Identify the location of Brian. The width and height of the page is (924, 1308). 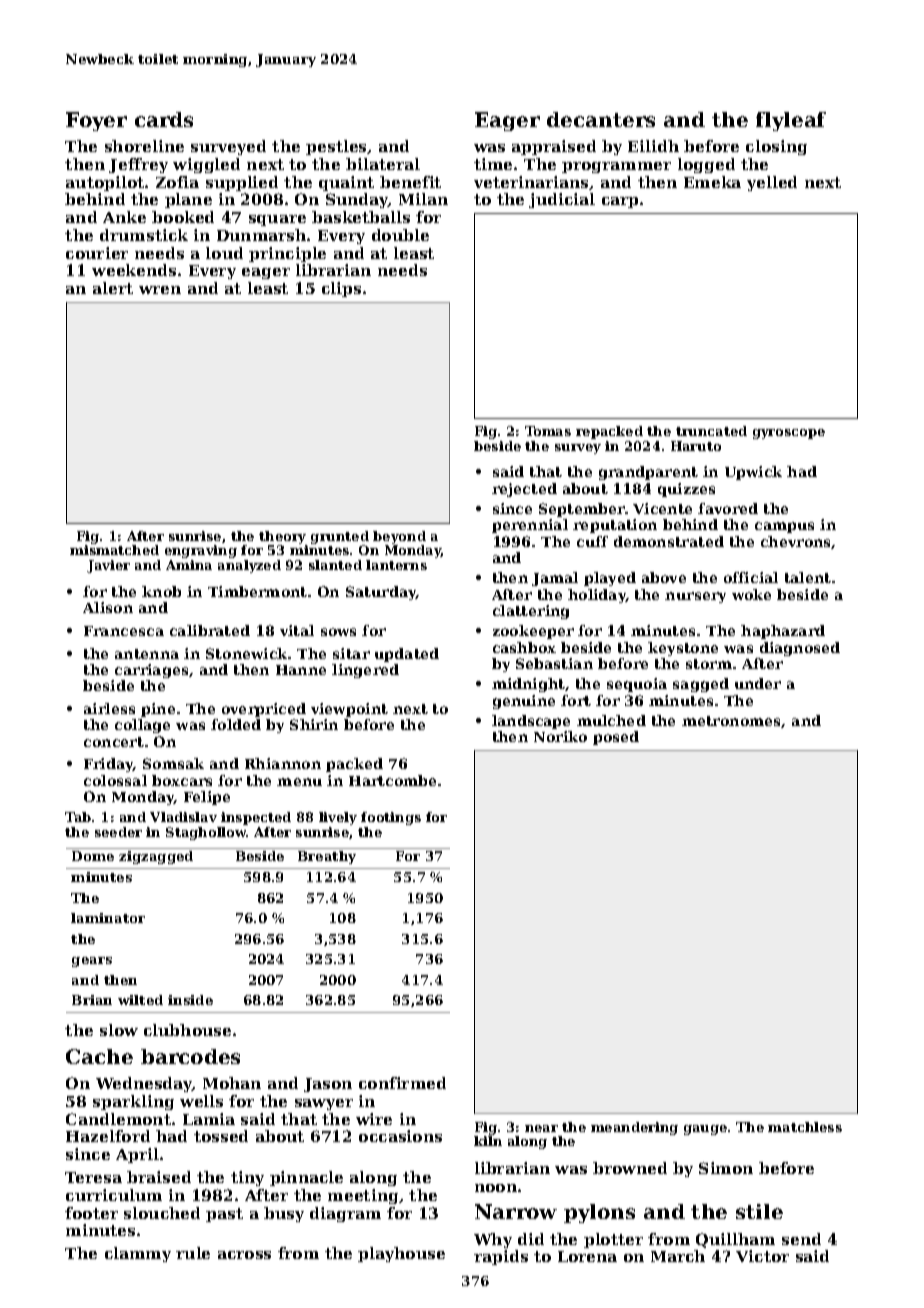
(92, 1000).
